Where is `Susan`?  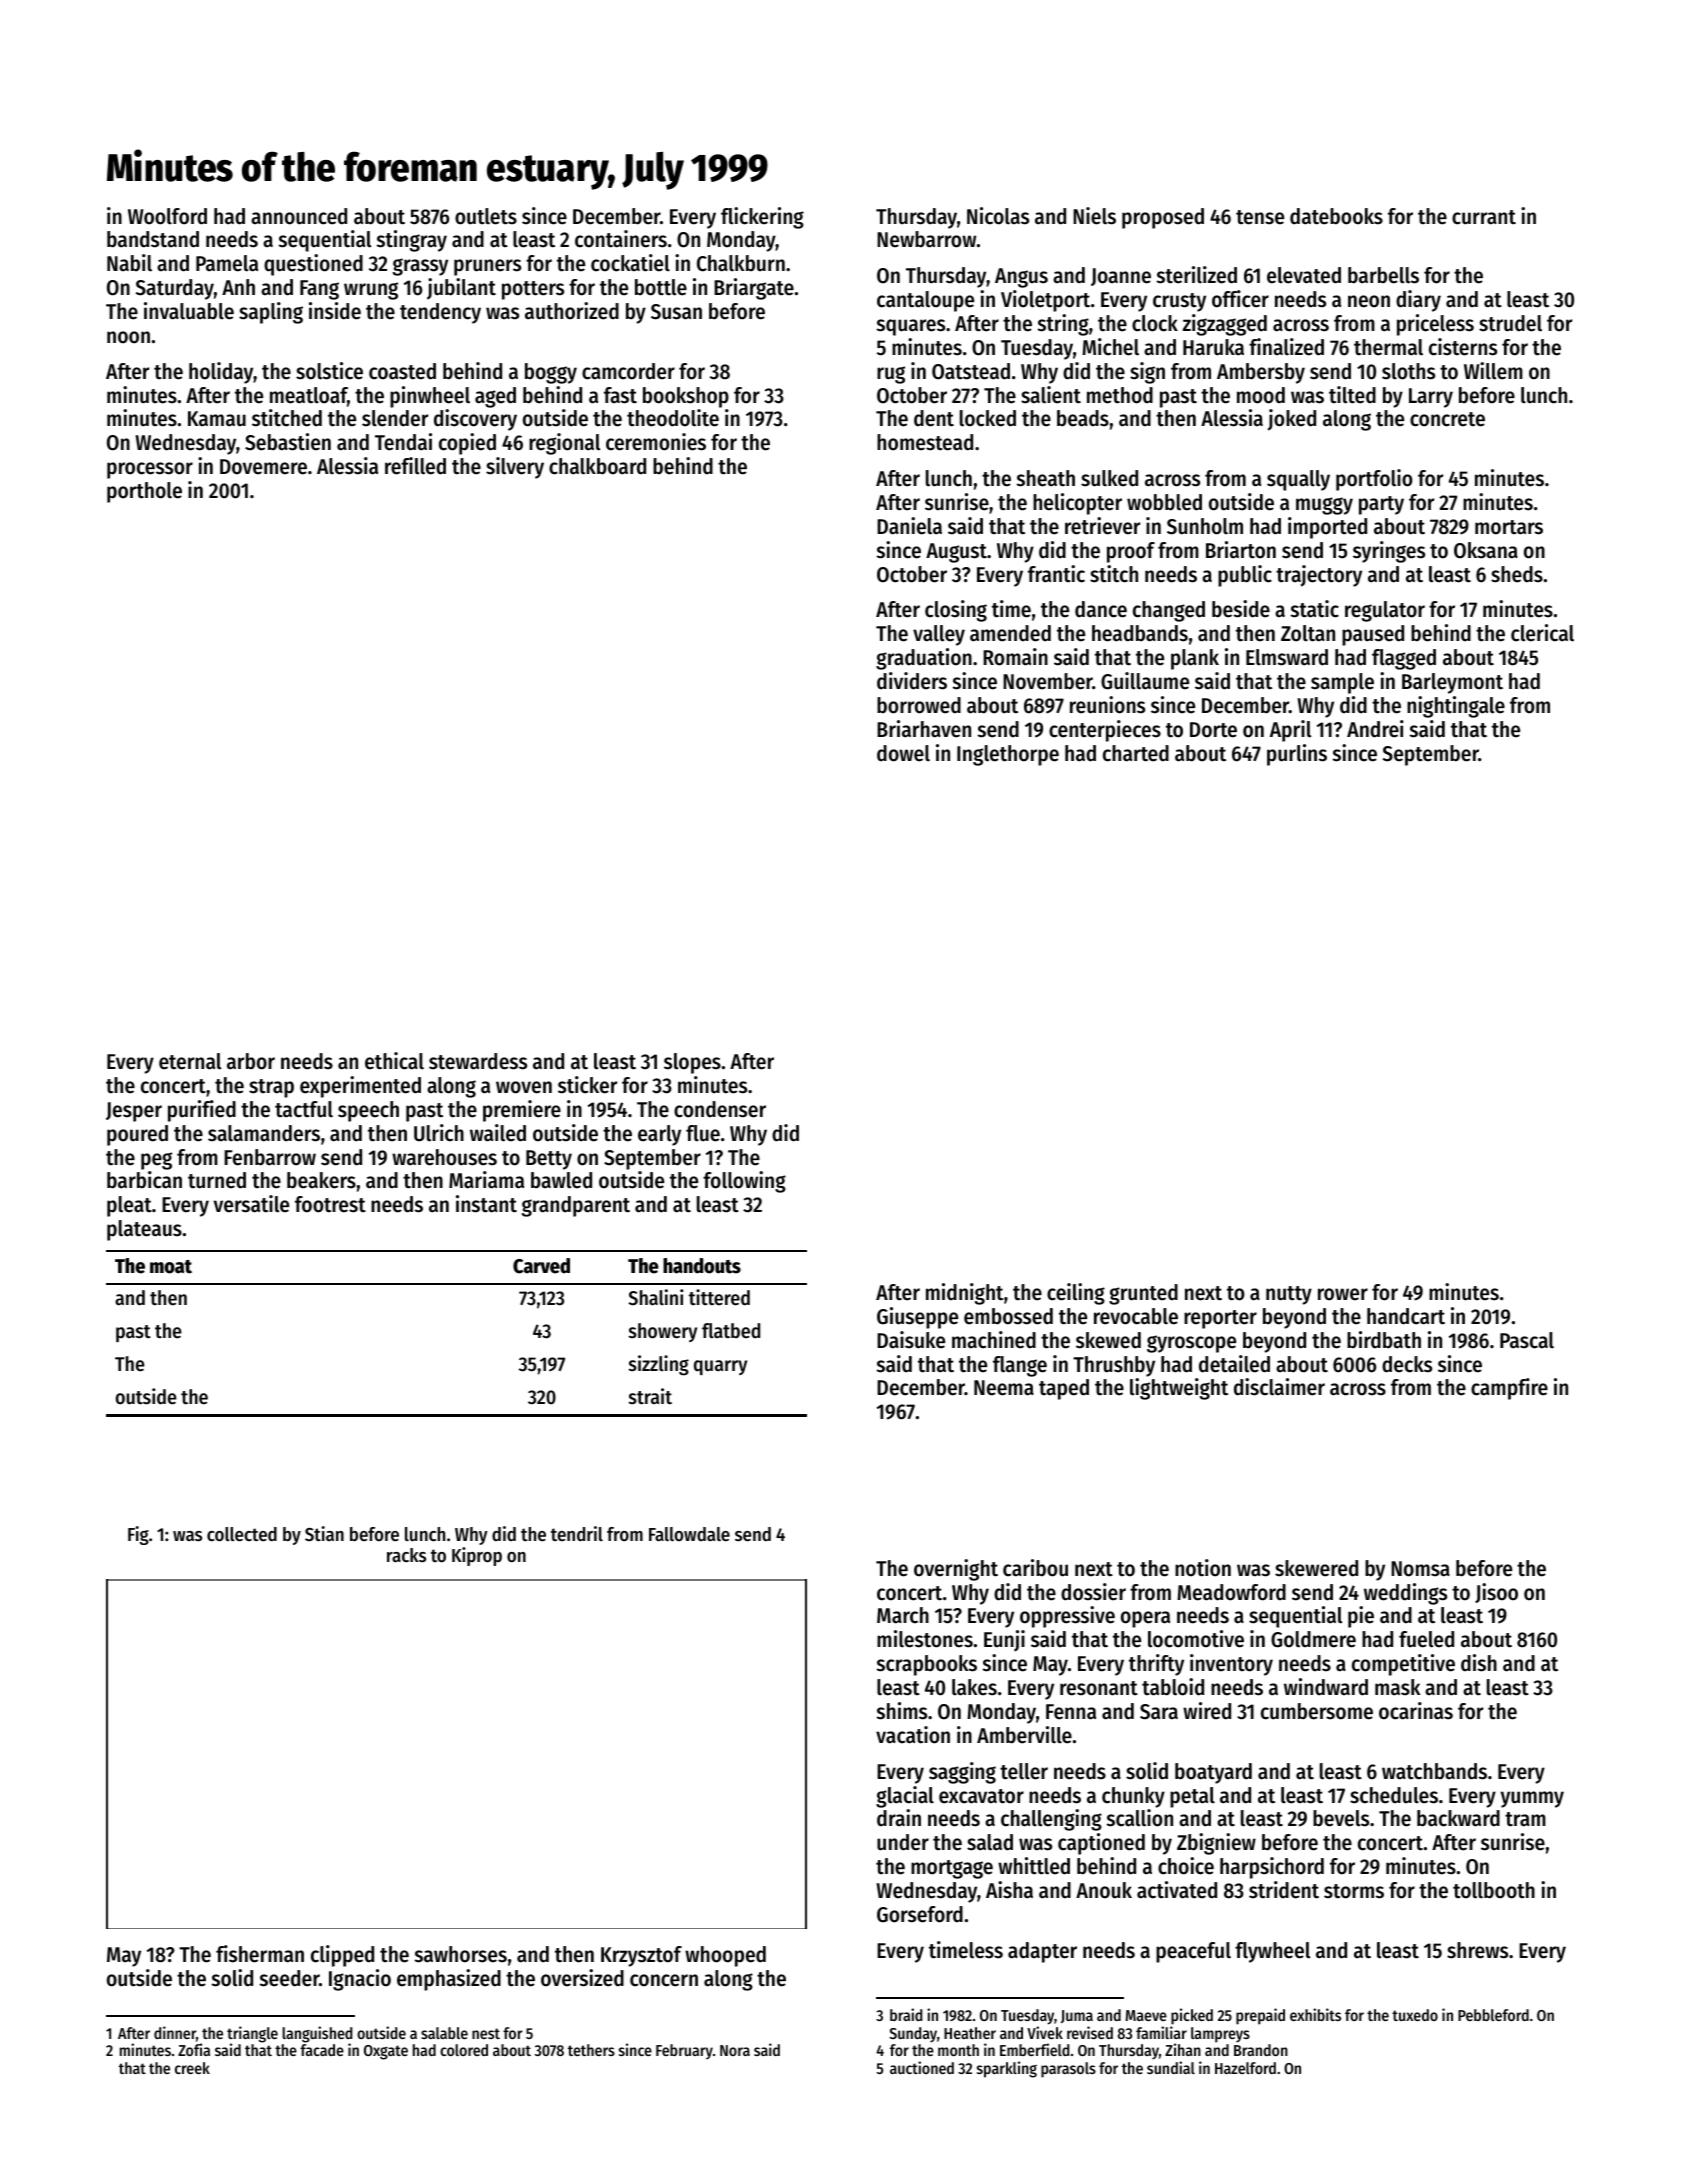 Susan is located at coordinates (676, 312).
